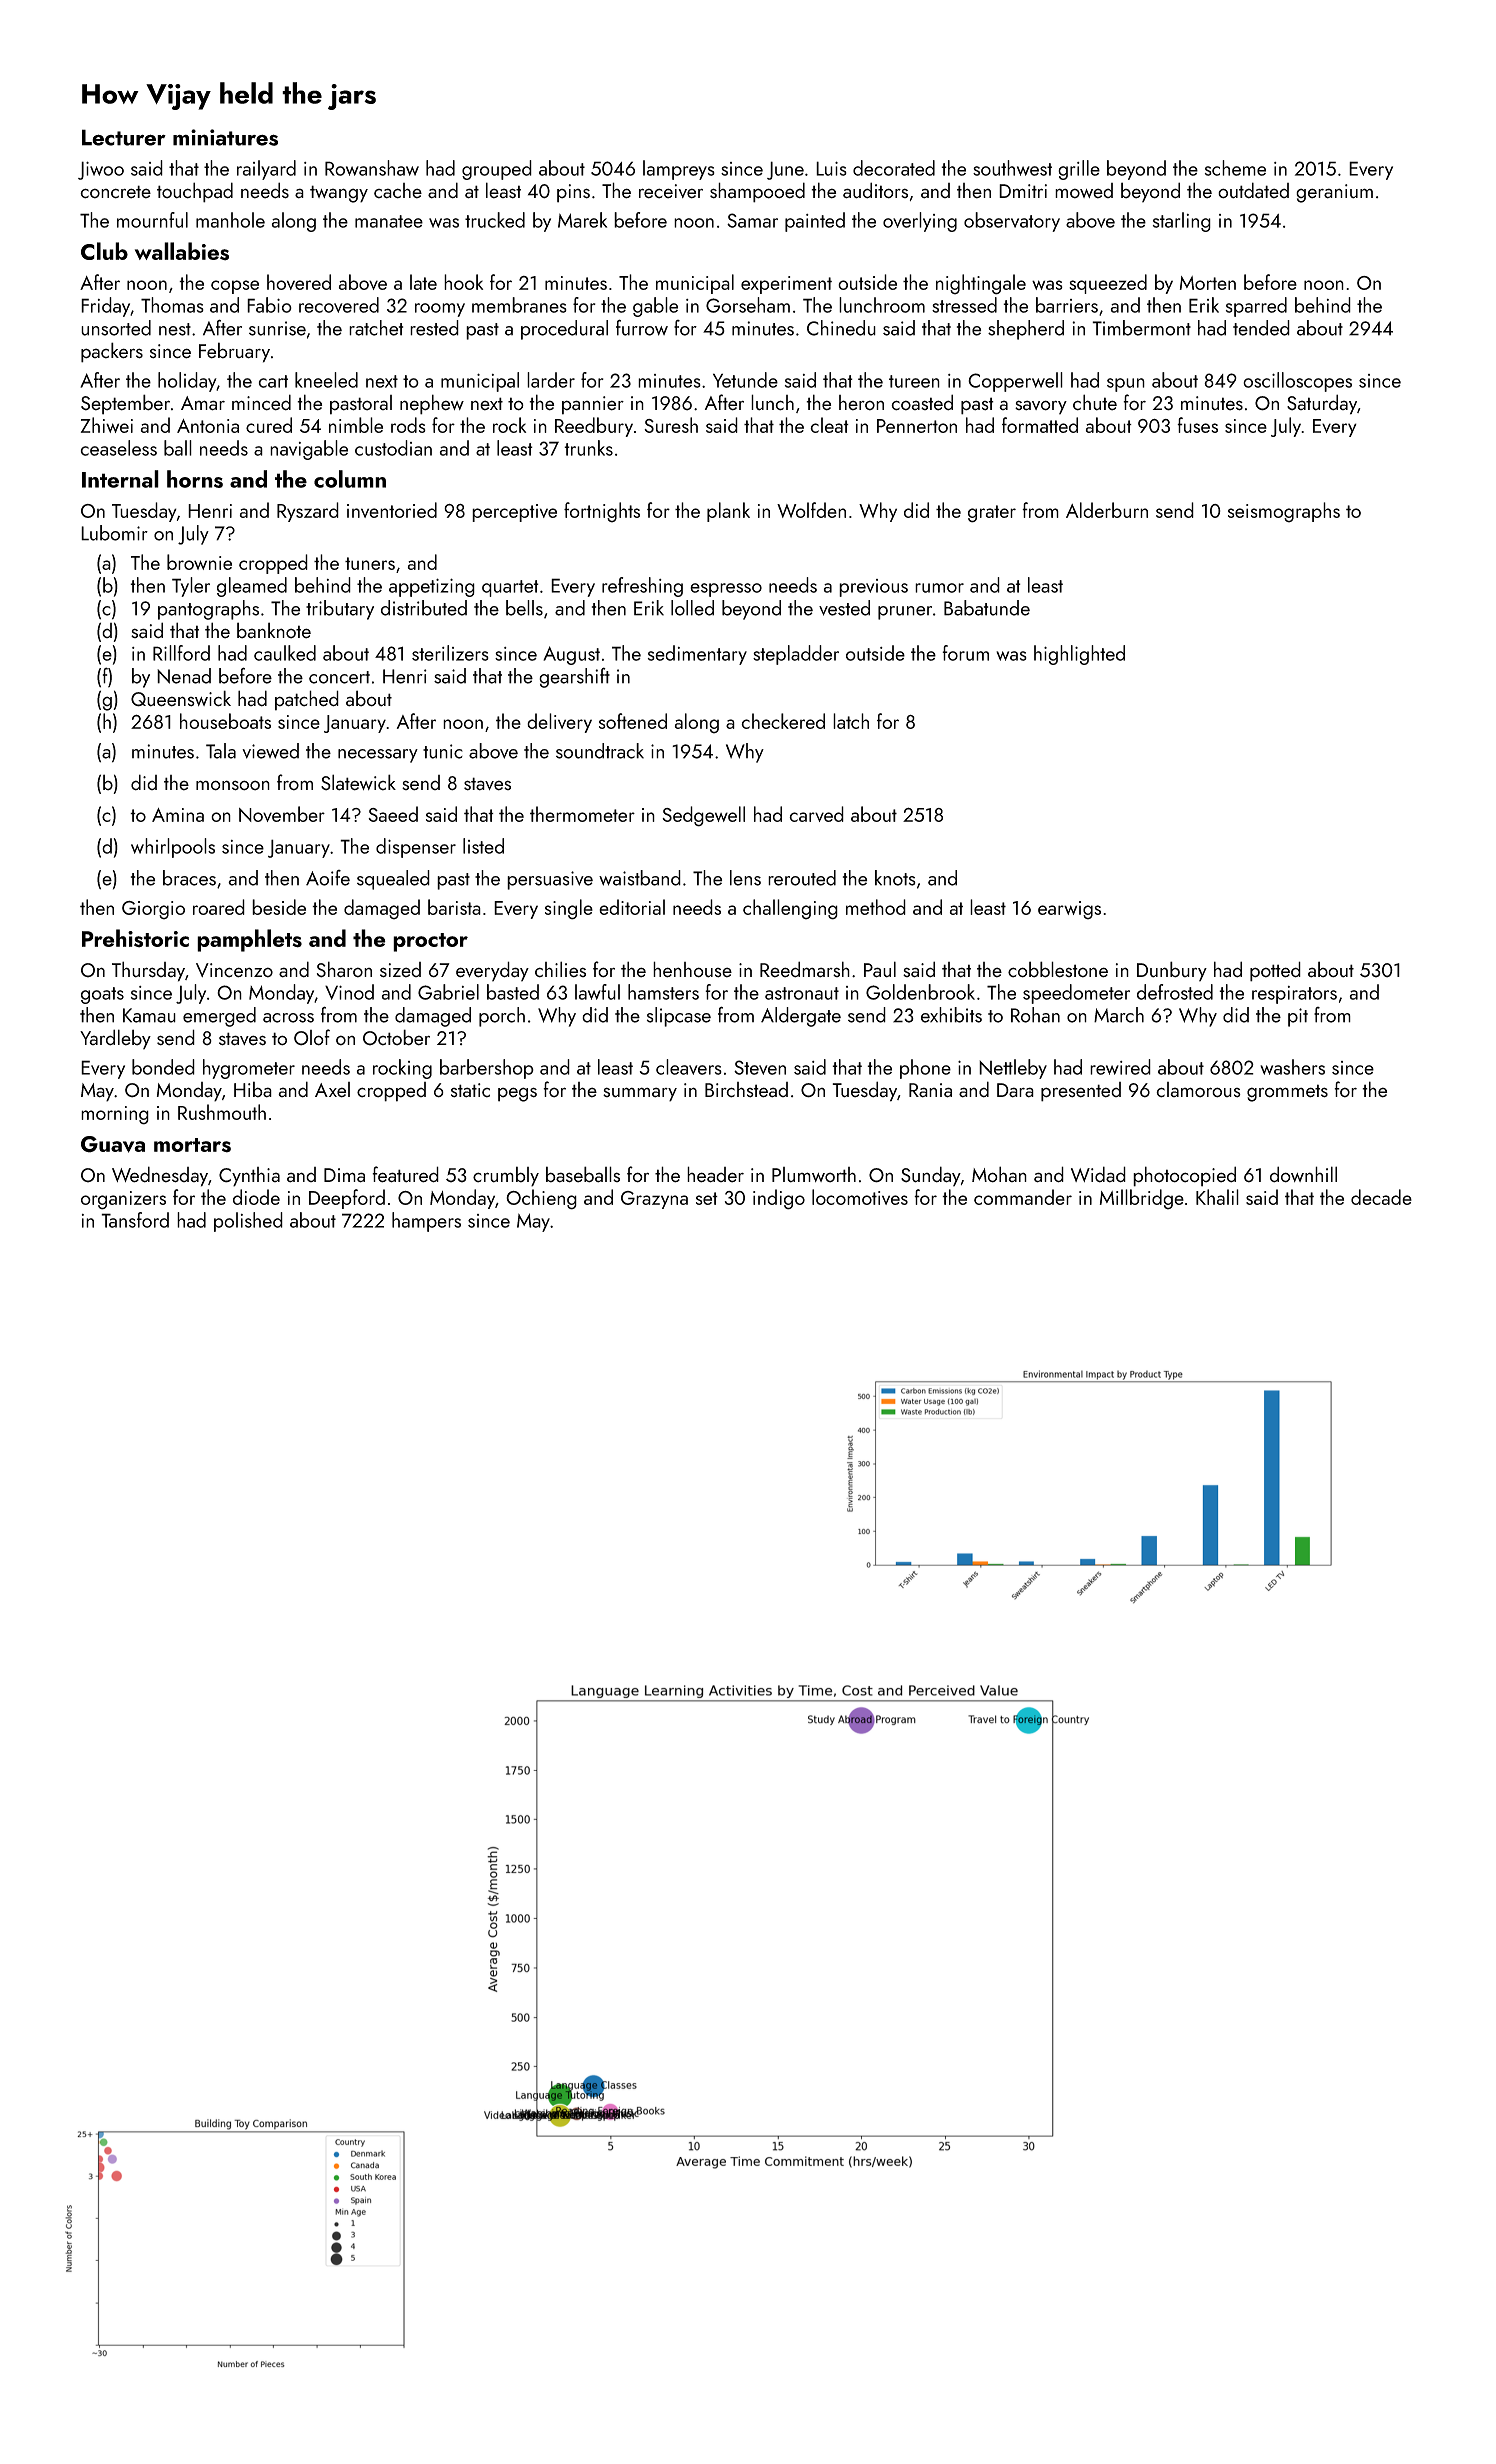 The height and width of the screenshot is (2464, 1496). What do you see at coordinates (679, 170) in the screenshot?
I see `lampreys` at bounding box center [679, 170].
